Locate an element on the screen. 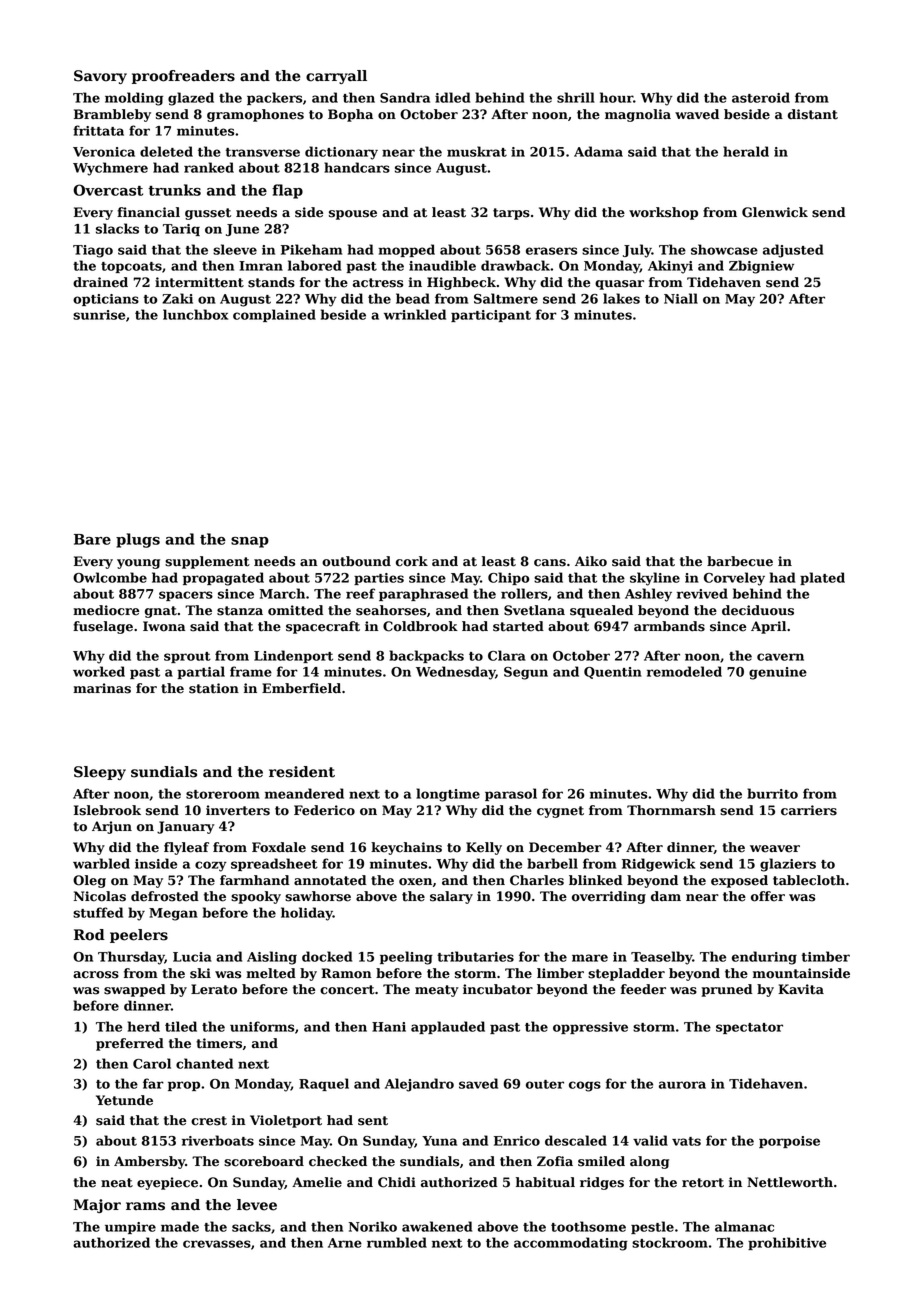  keychains is located at coordinates (406, 848).
